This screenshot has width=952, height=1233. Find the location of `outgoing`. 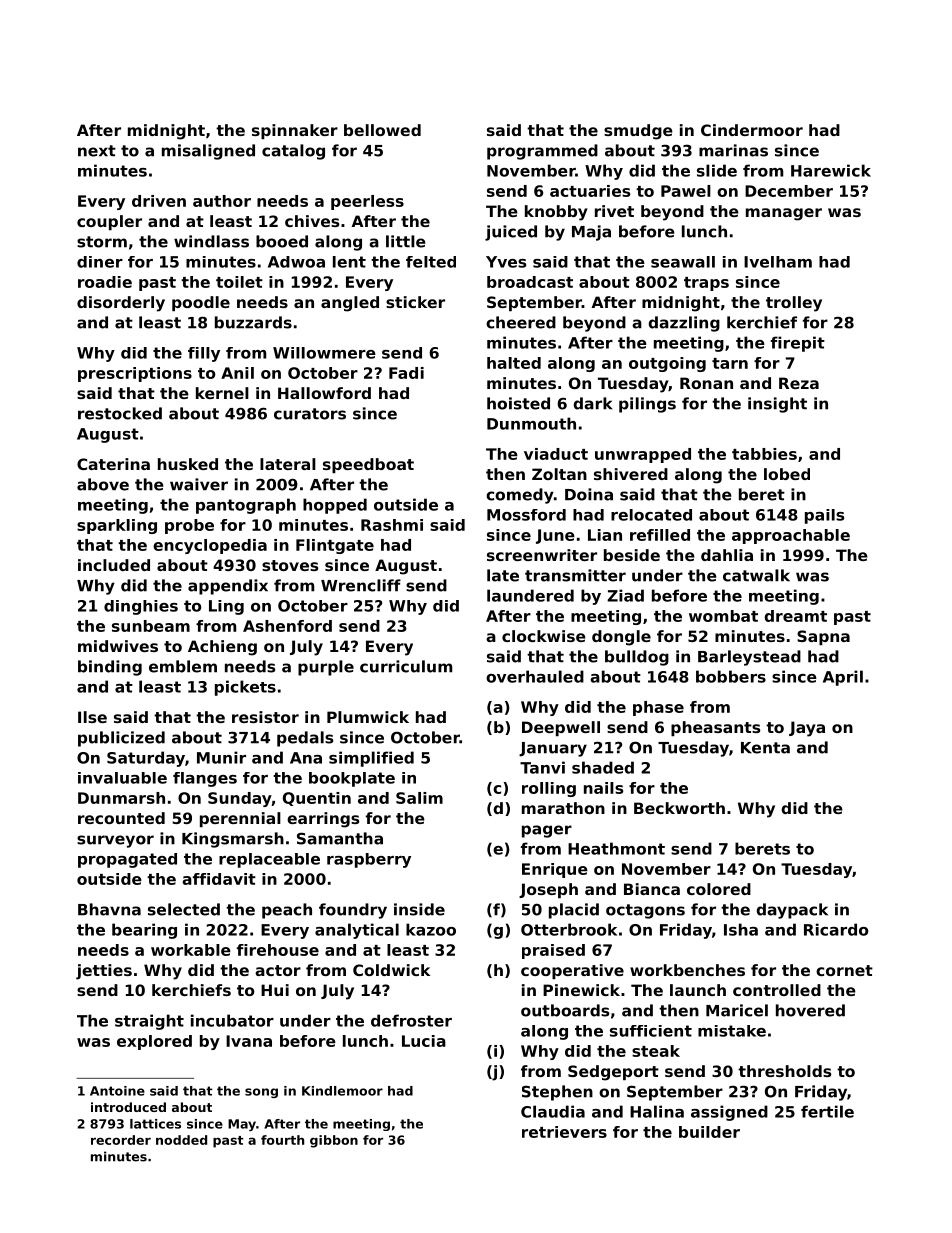

outgoing is located at coordinates (667, 364).
